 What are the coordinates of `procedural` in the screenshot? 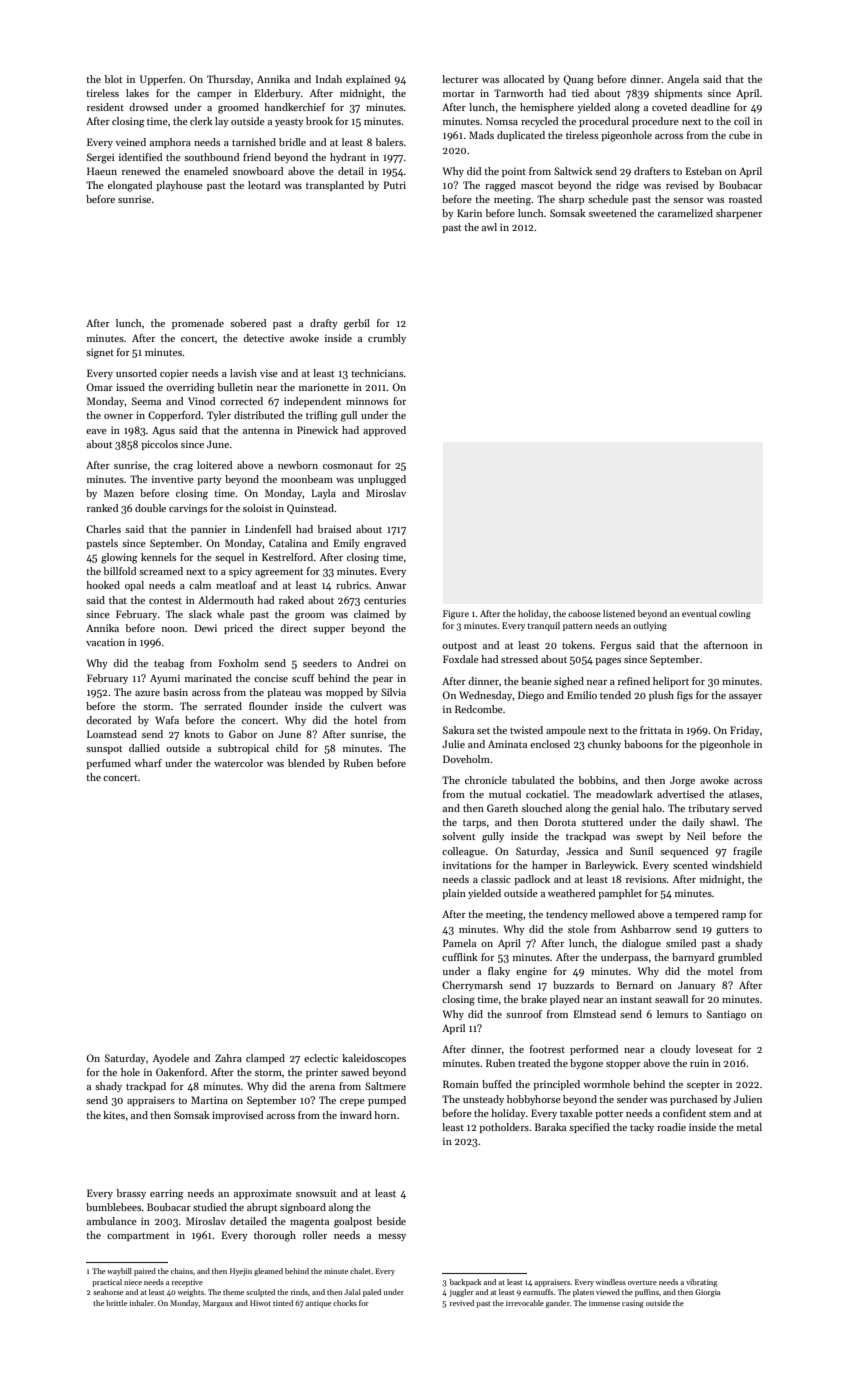 It's located at (604, 122).
